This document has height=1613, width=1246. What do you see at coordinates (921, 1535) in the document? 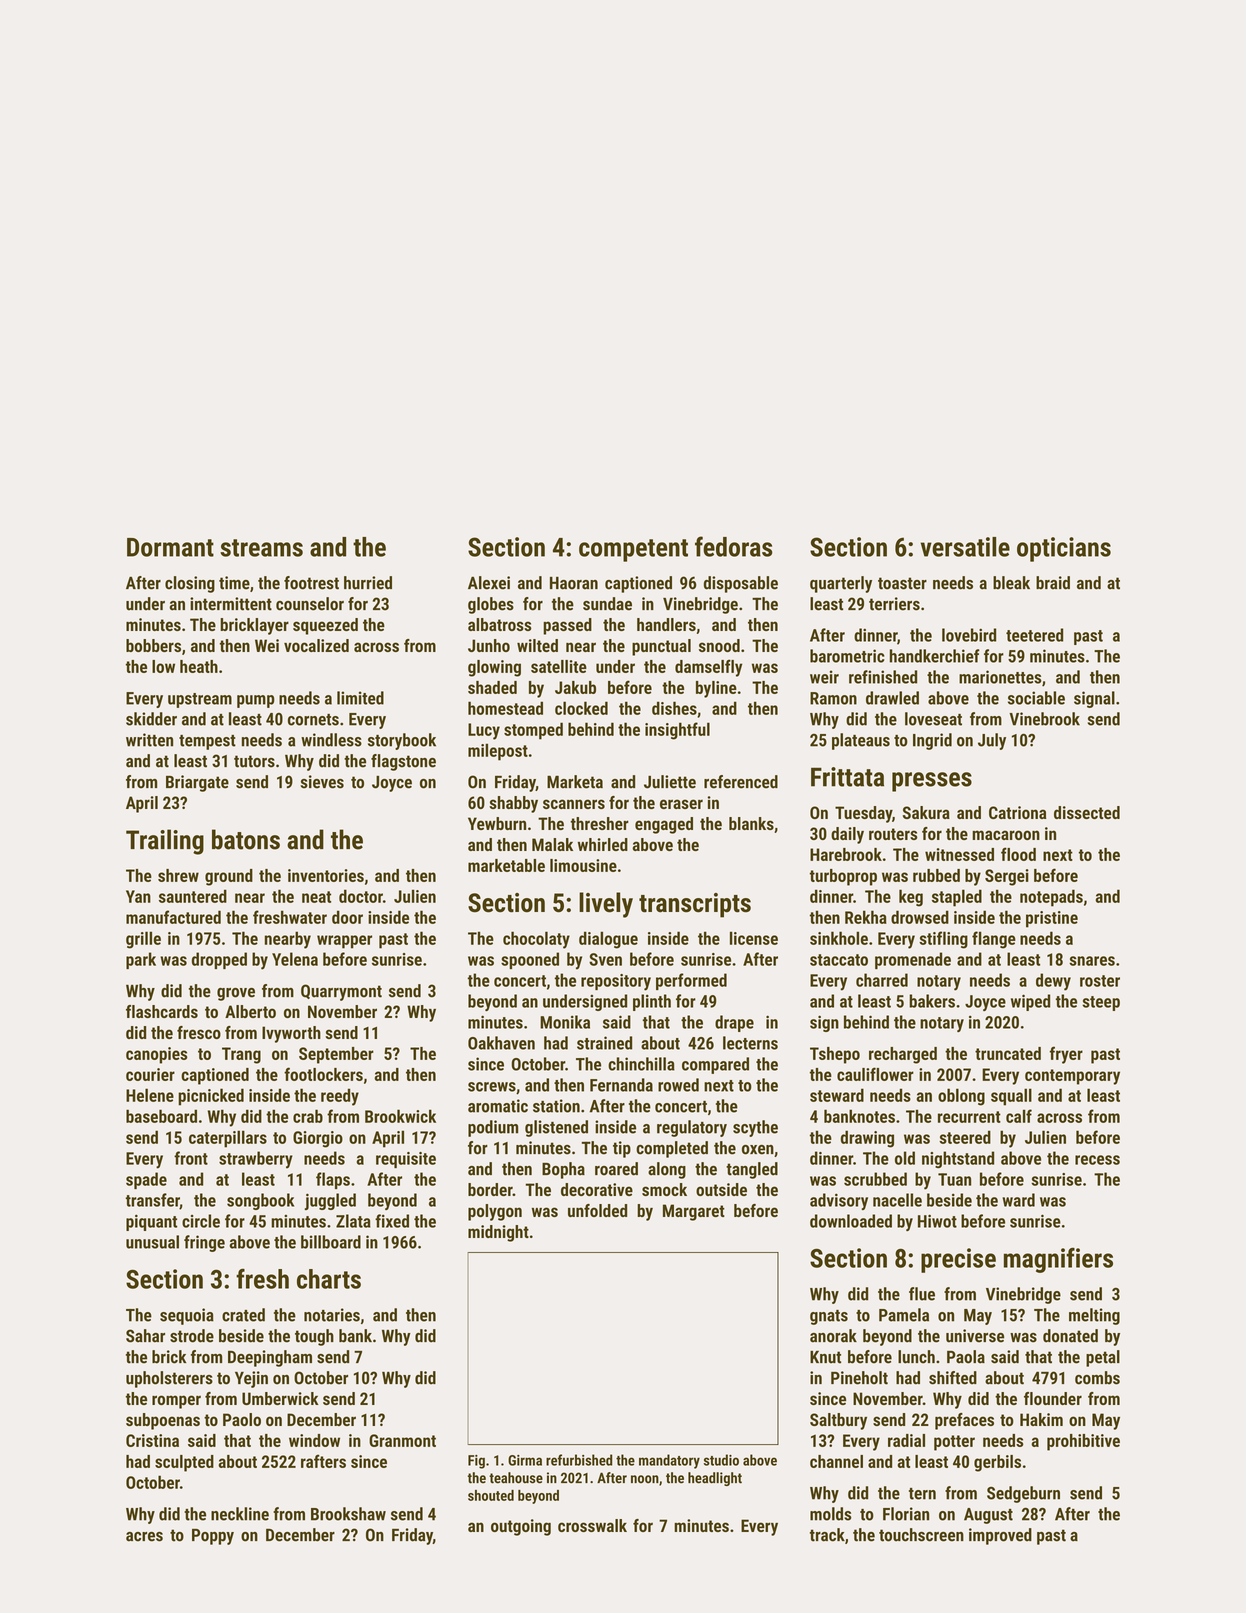
I see `touchscreen` at bounding box center [921, 1535].
